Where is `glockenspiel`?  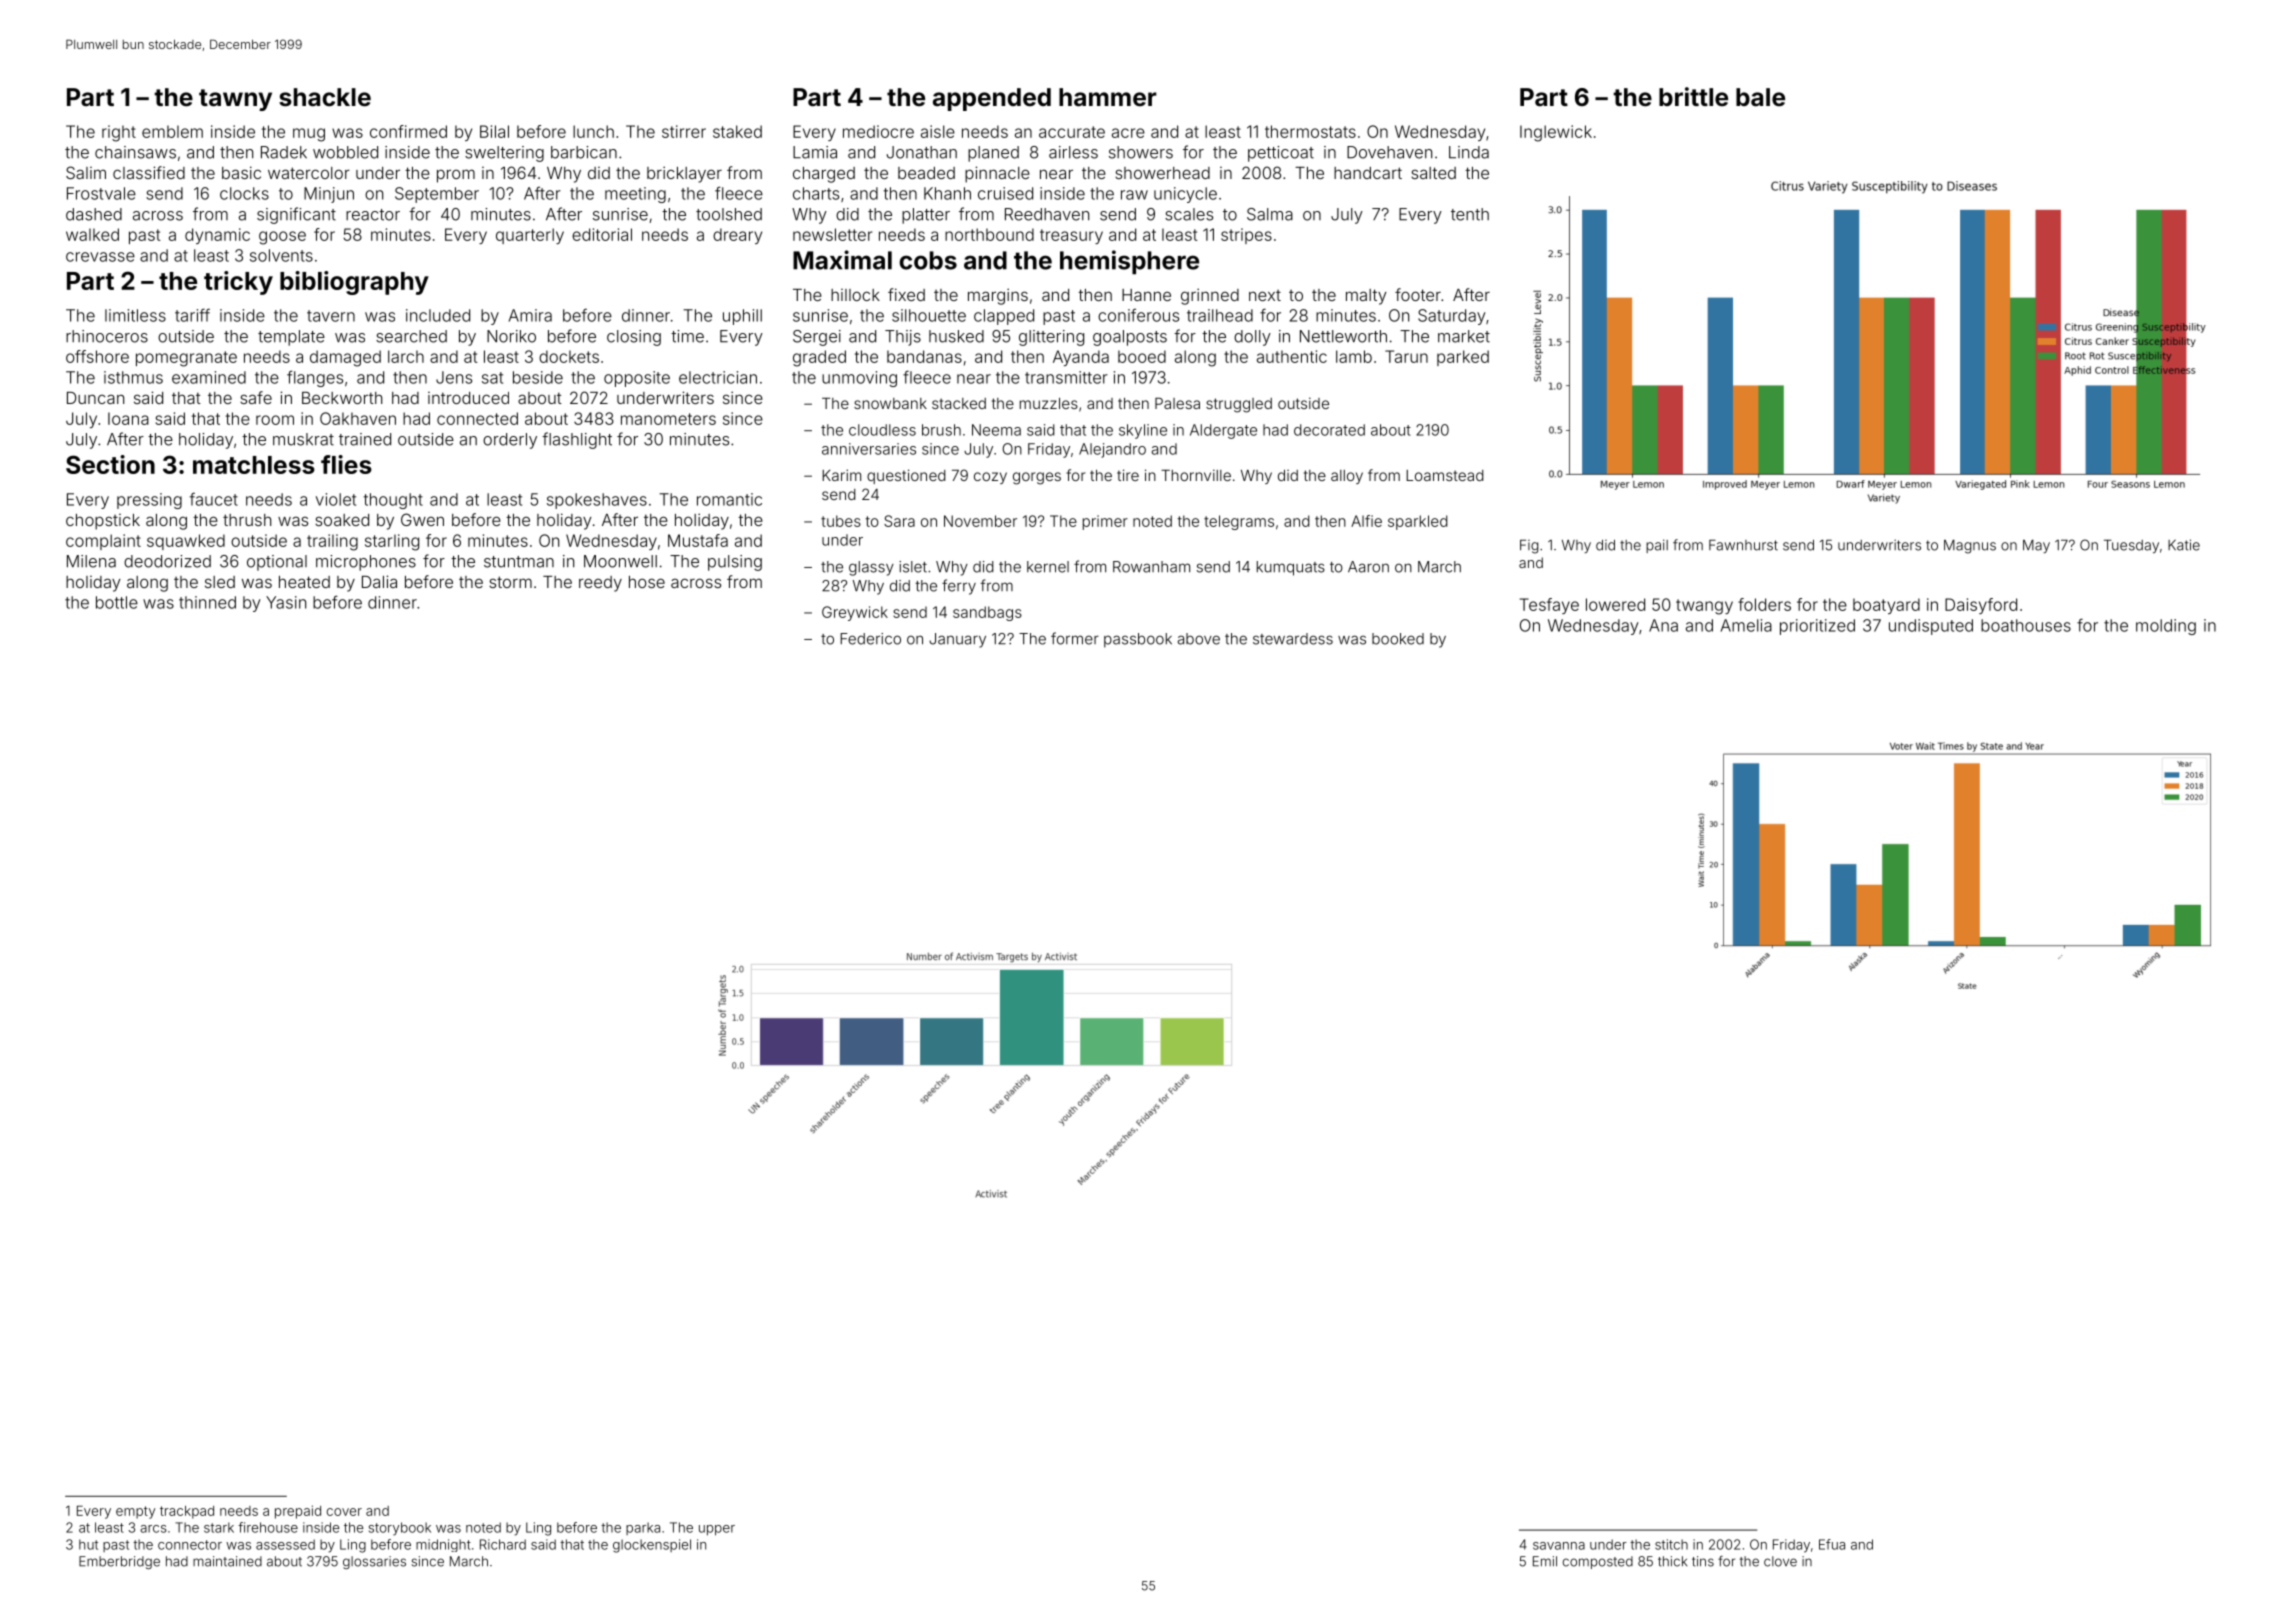
glockenspiel is located at coordinates (652, 1546).
